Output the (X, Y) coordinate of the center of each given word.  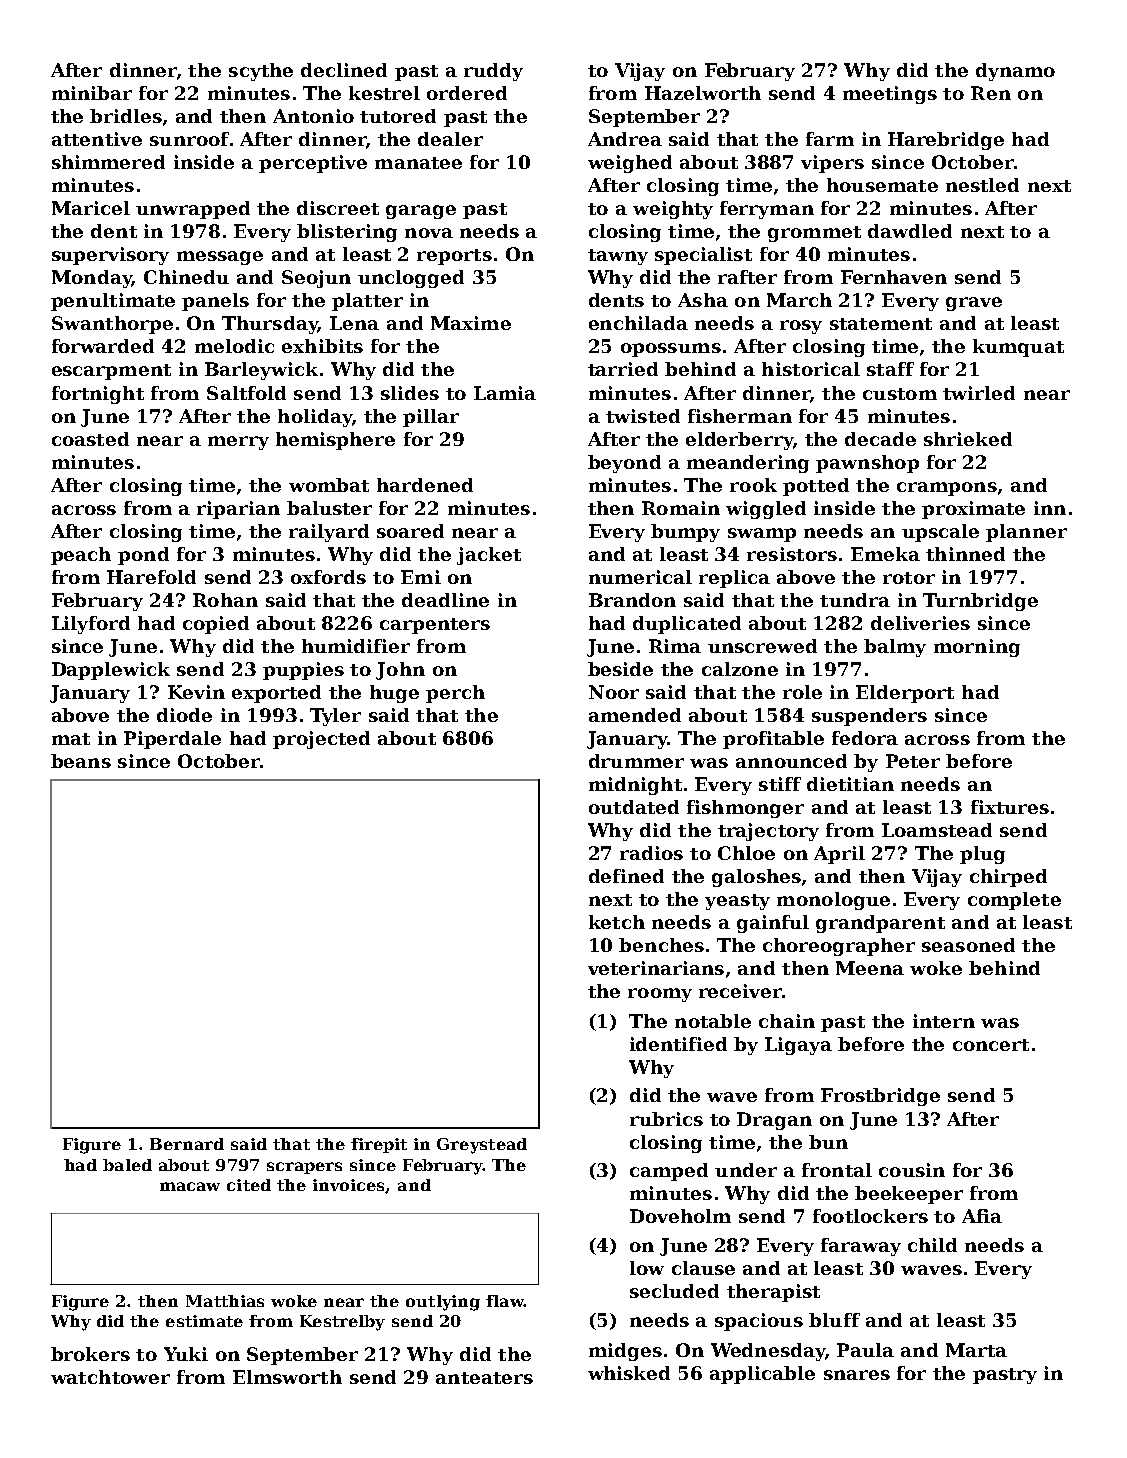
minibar (92, 93)
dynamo (1015, 72)
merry (238, 443)
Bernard (187, 1144)
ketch (617, 922)
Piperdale (172, 740)
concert (991, 1045)
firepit (379, 1145)
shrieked (968, 439)
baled (127, 1165)
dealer (450, 139)
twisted (643, 416)
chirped (1008, 878)
